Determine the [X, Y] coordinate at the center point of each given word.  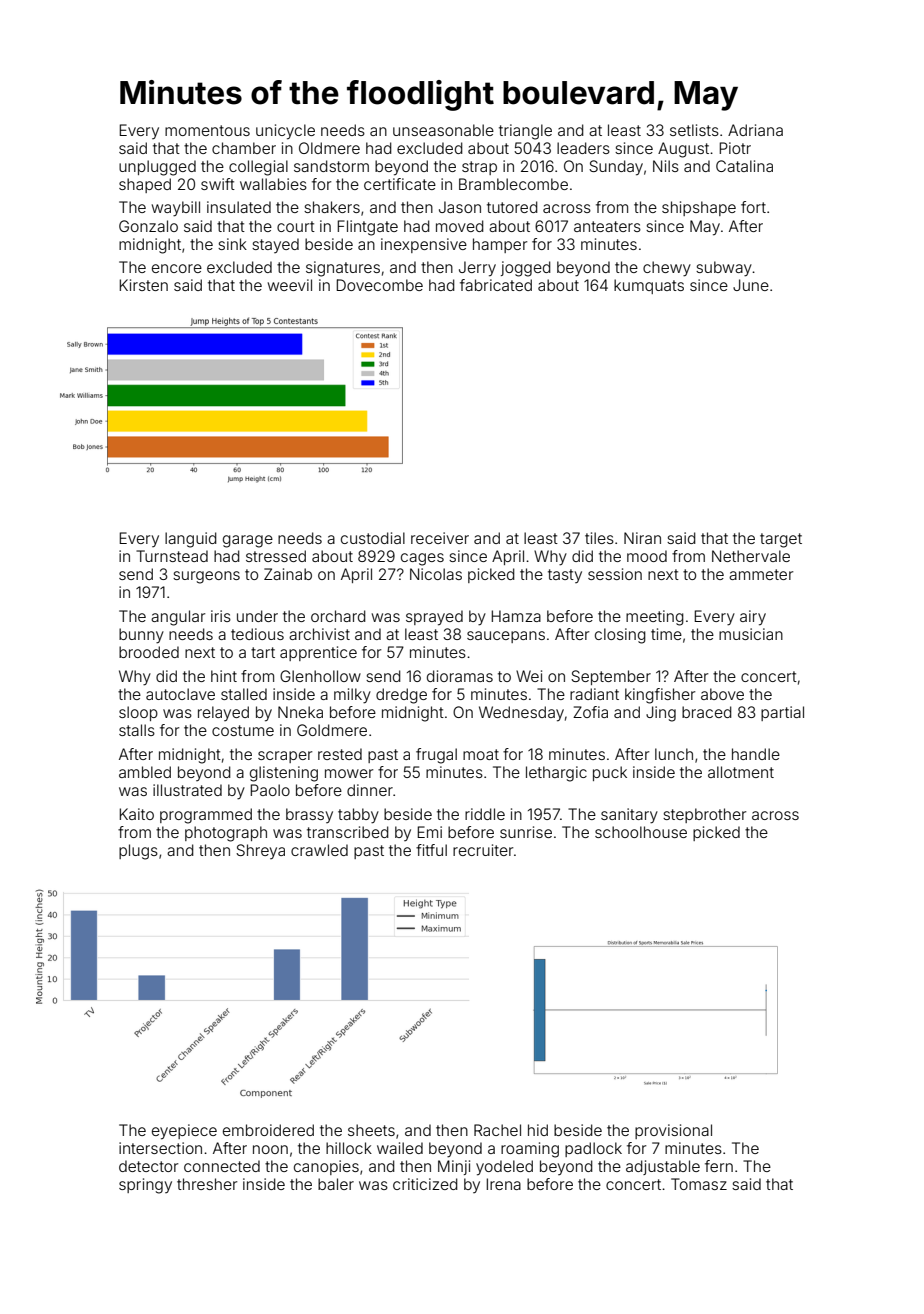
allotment [741, 772]
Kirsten [143, 285]
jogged [526, 269]
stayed [275, 245]
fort [753, 207]
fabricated [496, 285]
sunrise [526, 832]
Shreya [260, 851]
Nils [666, 166]
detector [148, 1166]
